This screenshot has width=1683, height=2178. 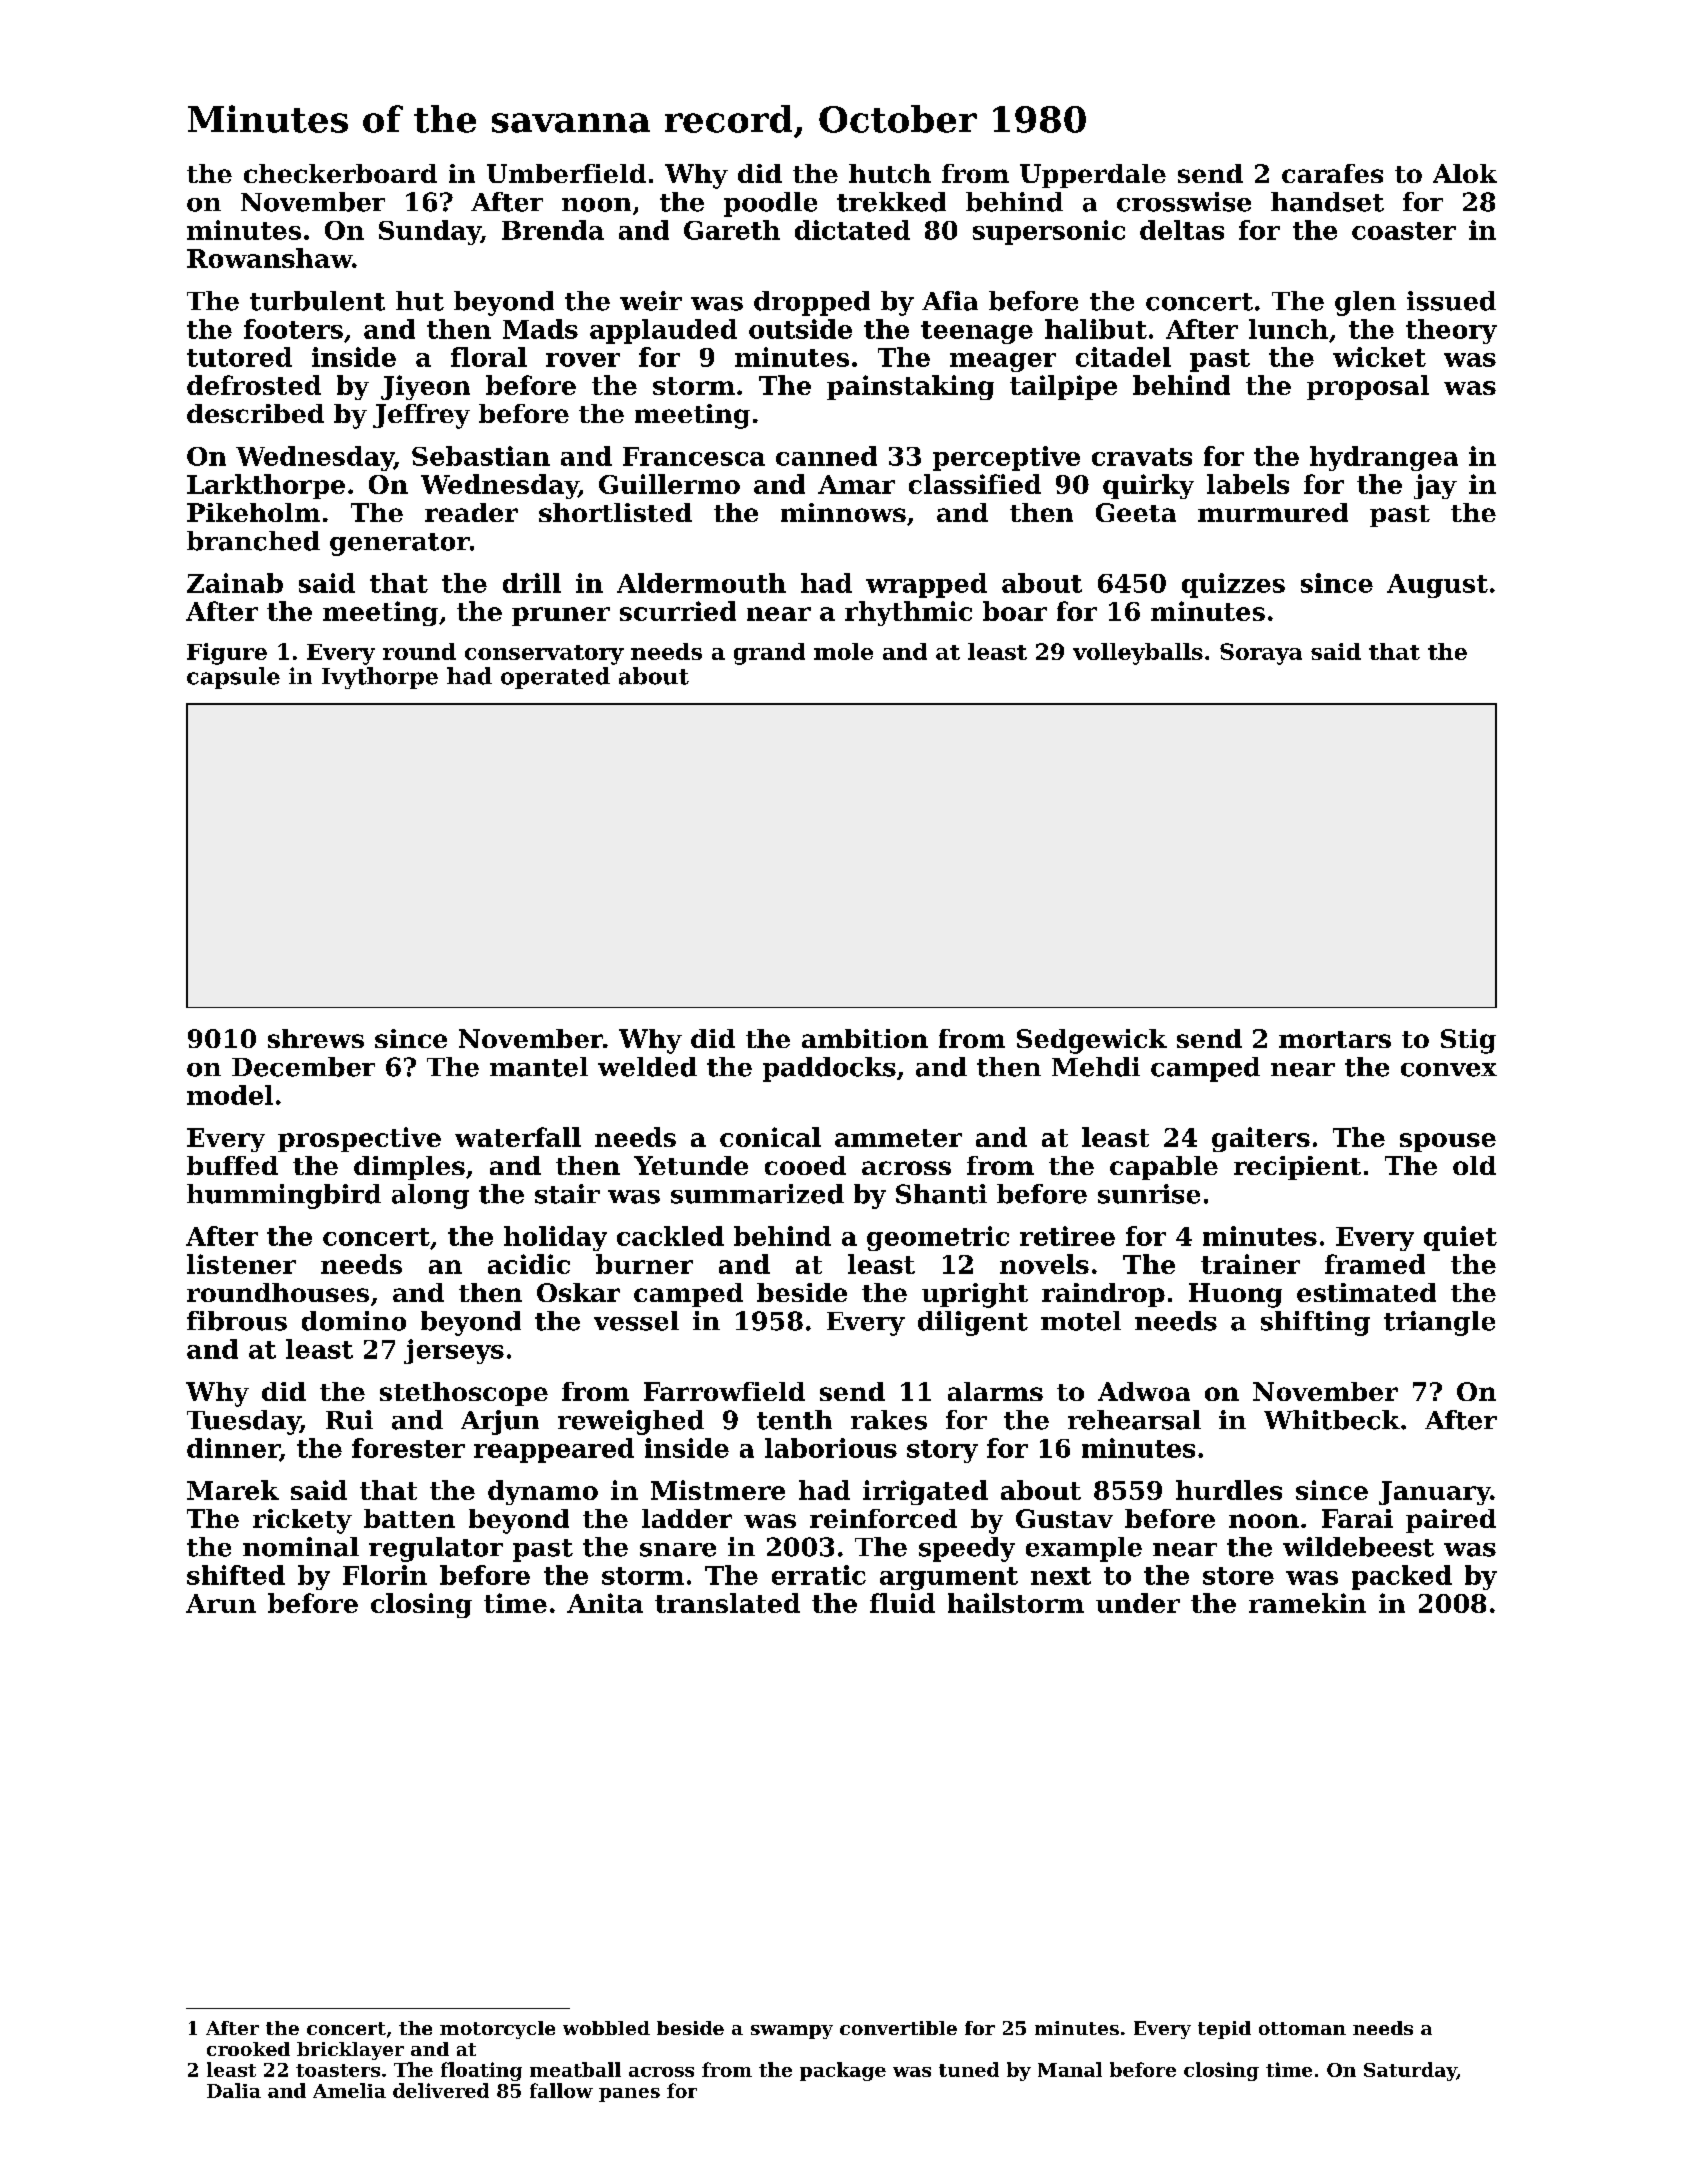 I want to click on Arun, so click(x=221, y=1603).
